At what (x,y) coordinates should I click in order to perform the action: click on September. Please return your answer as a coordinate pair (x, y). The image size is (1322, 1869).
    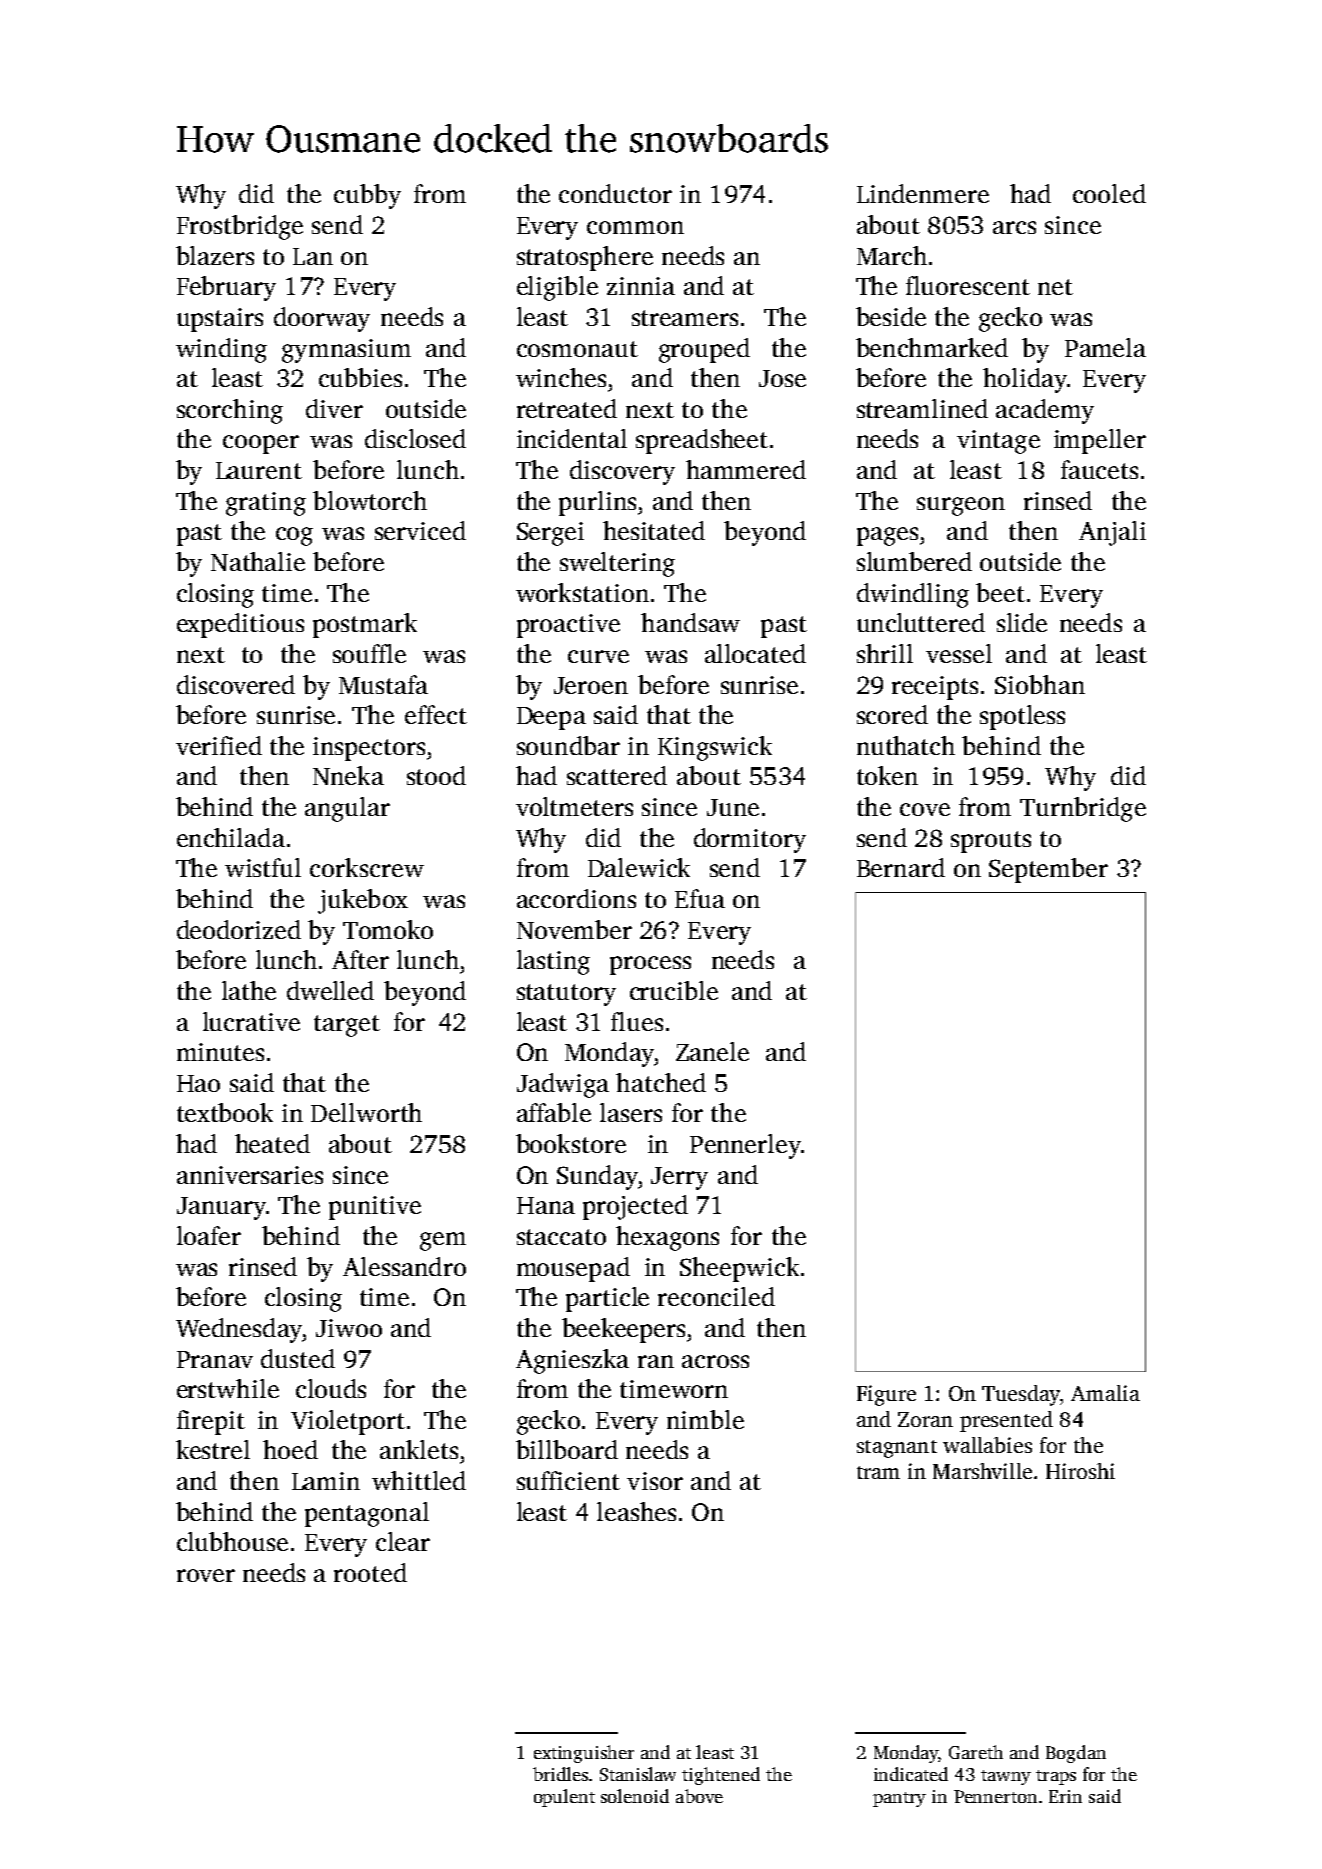
    Looking at the image, I should click on (1048, 870).
